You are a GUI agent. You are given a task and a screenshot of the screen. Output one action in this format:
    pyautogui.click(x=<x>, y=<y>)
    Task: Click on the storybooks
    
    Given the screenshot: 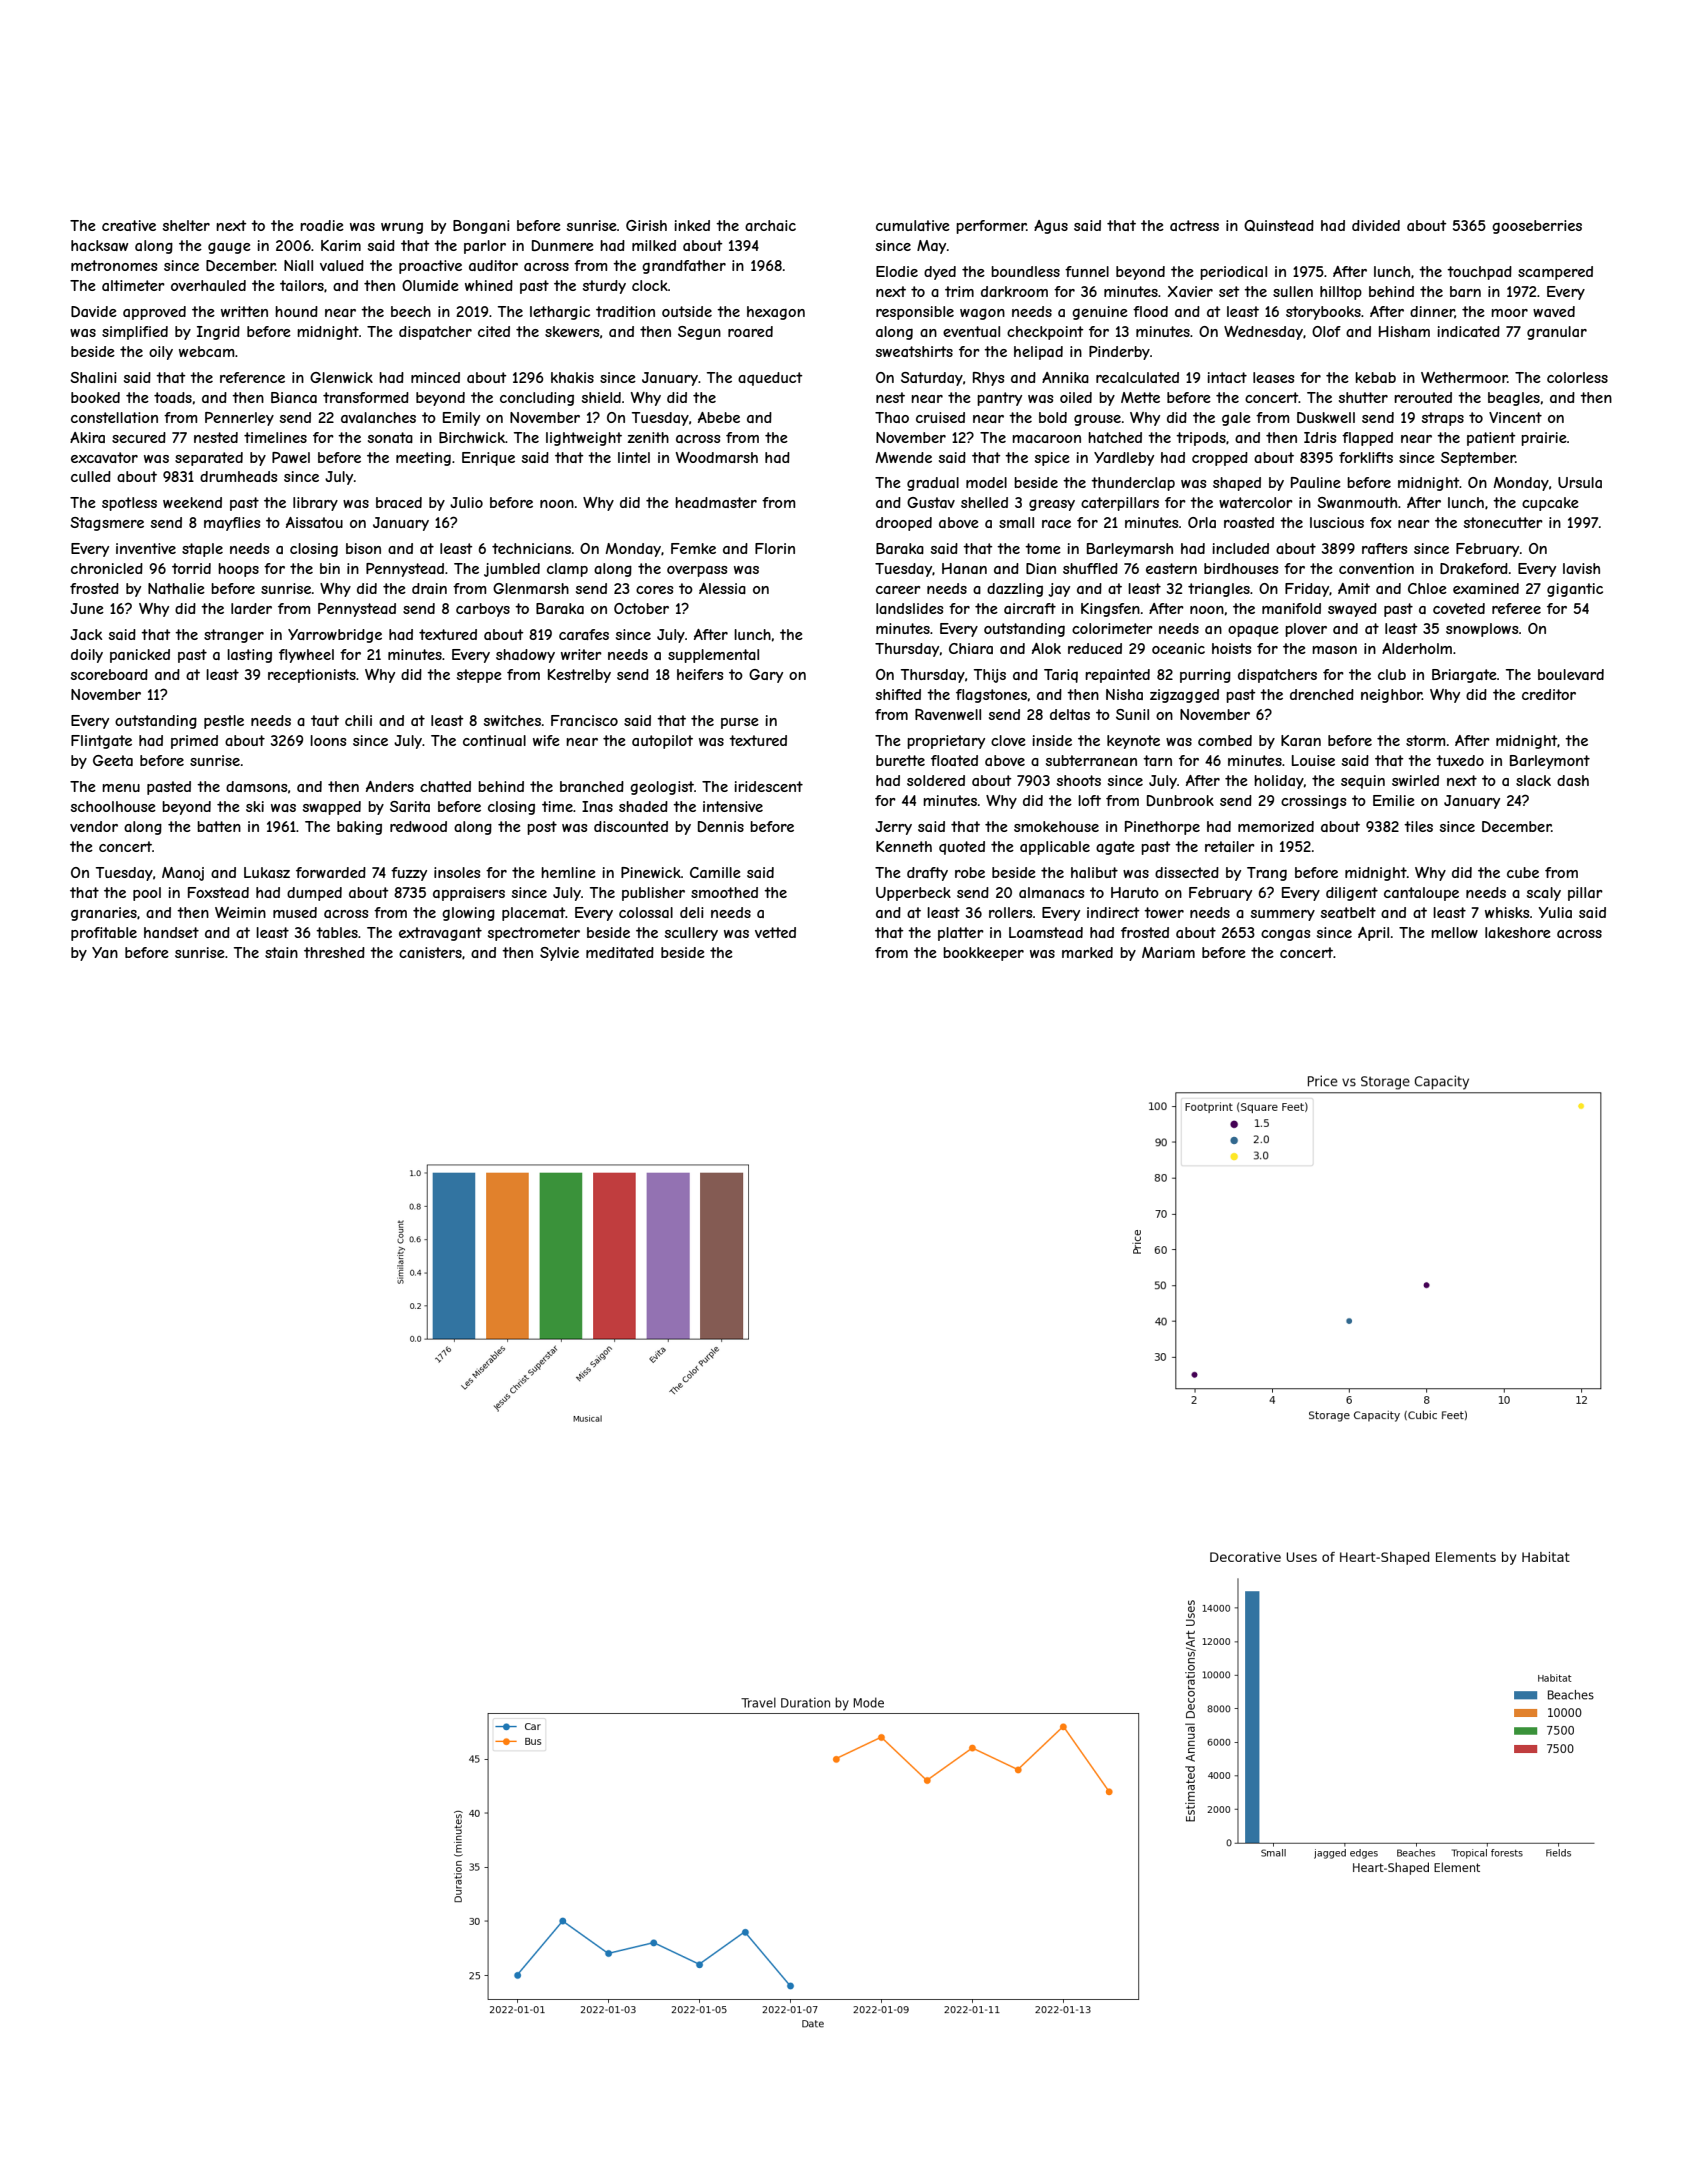 What is the action you would take?
    pyautogui.click(x=1323, y=313)
